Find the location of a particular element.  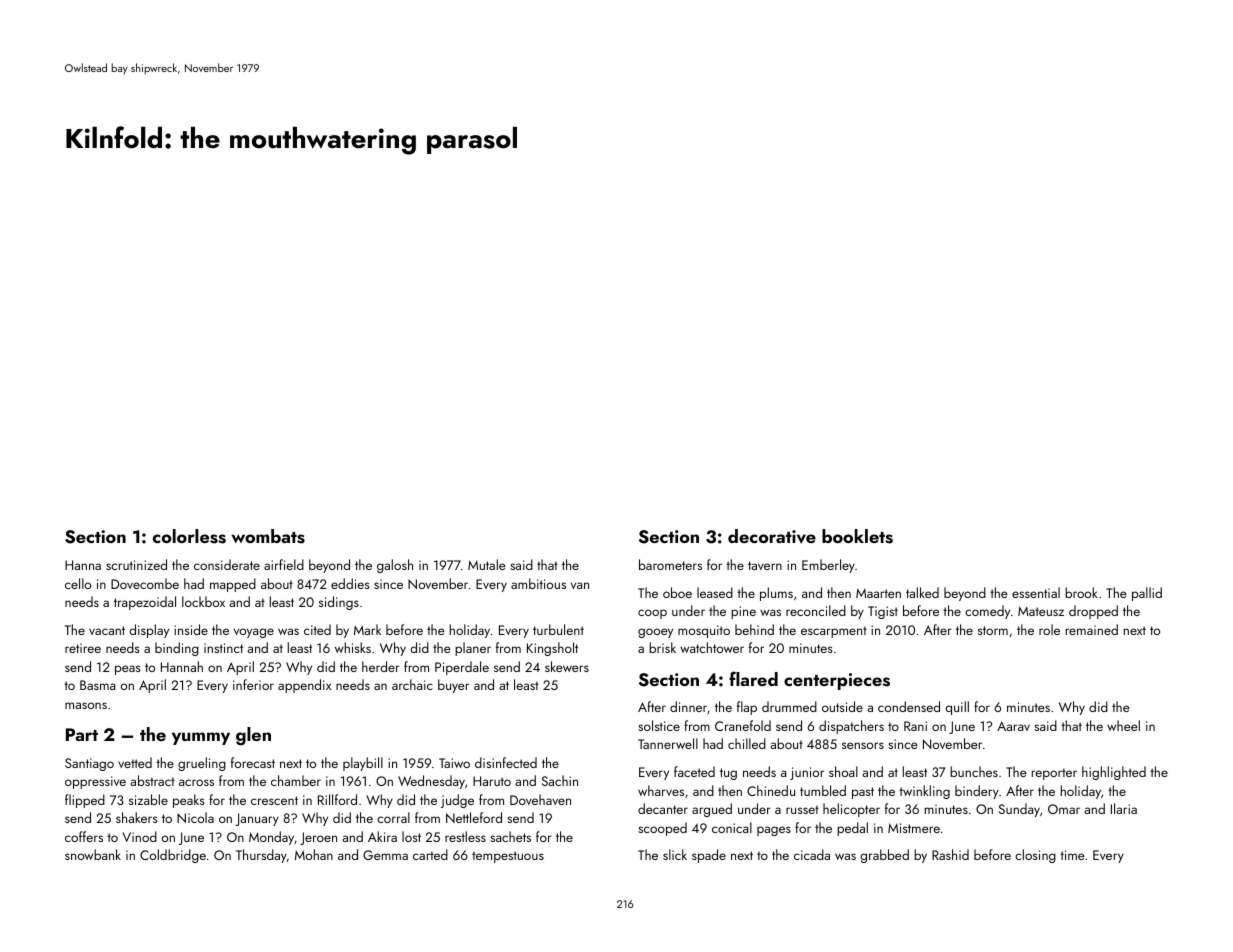

buyer is located at coordinates (453, 686).
